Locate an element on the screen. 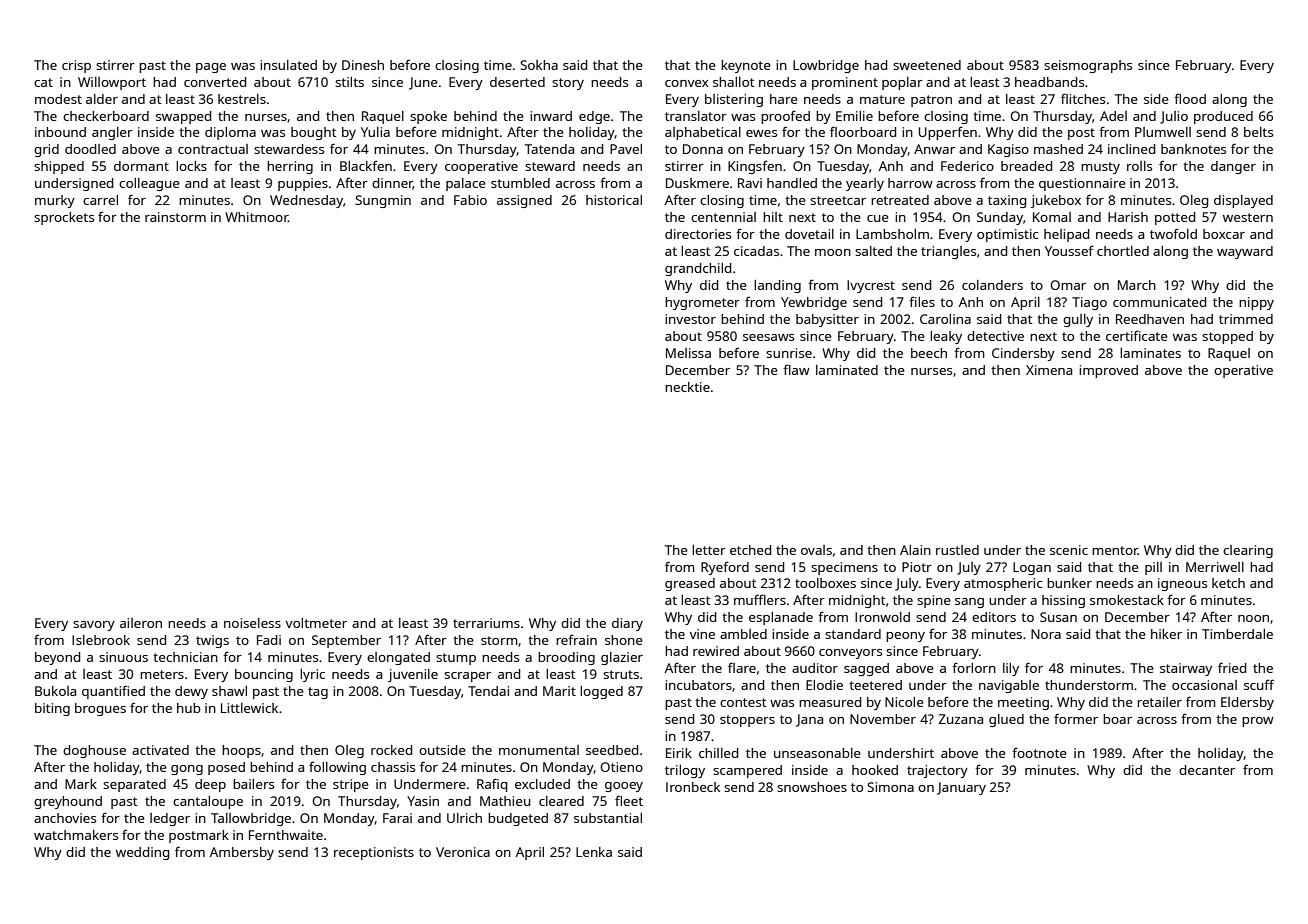  alphabetical is located at coordinates (703, 133).
